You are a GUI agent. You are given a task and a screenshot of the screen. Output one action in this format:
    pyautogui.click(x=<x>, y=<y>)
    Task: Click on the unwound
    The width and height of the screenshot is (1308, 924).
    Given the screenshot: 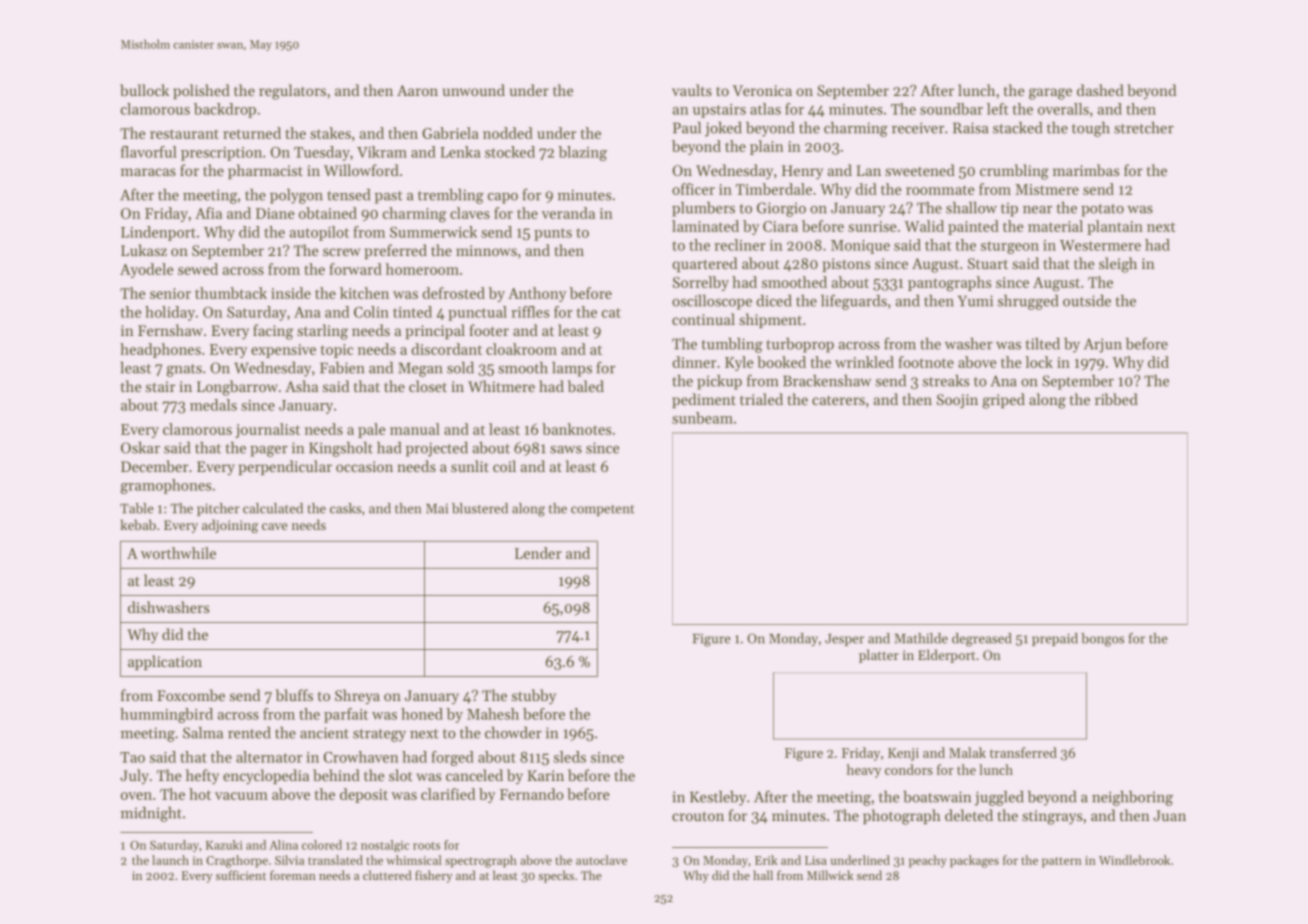 What is the action you would take?
    pyautogui.click(x=474, y=90)
